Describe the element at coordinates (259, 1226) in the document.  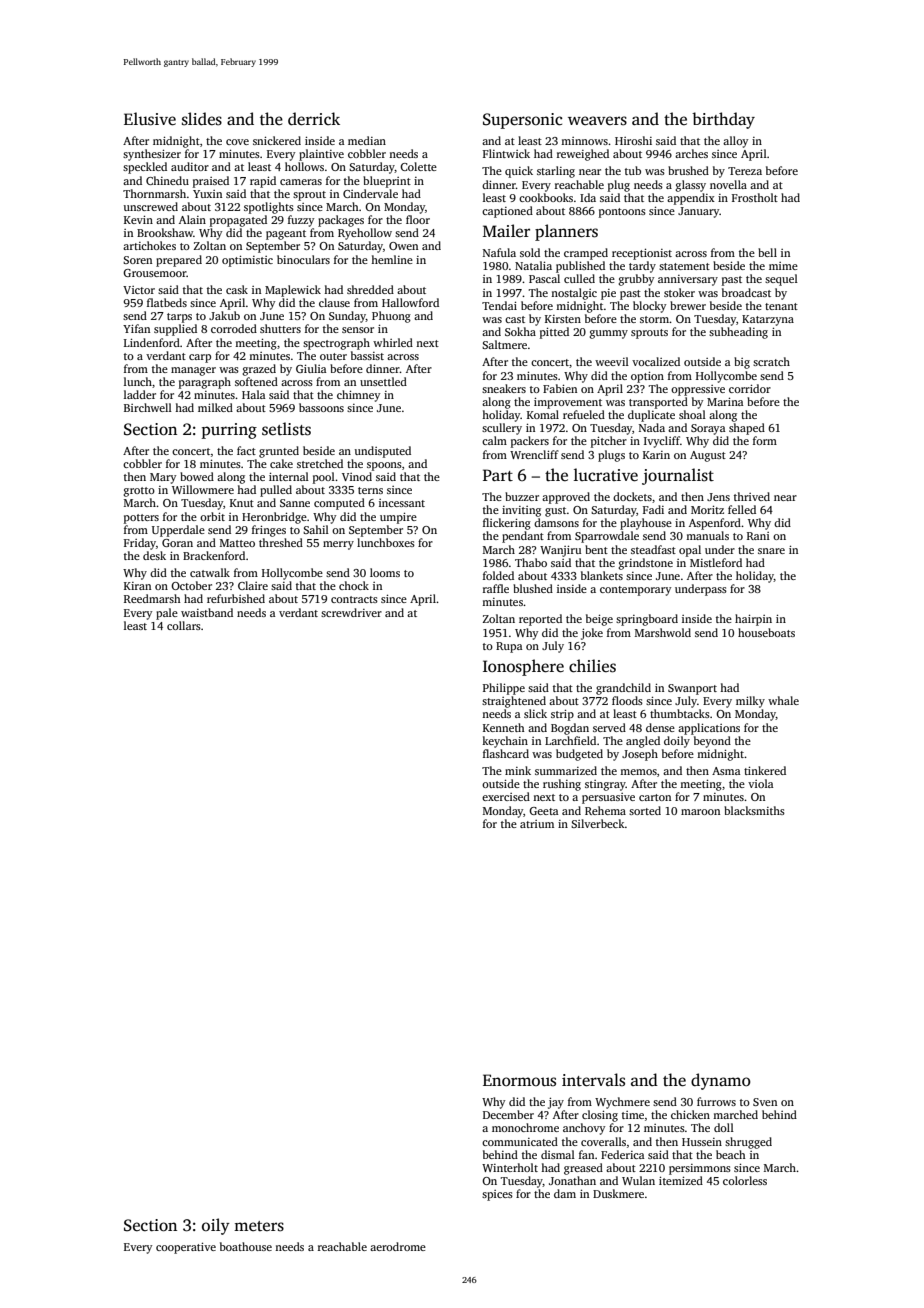
I see `meters` at that location.
